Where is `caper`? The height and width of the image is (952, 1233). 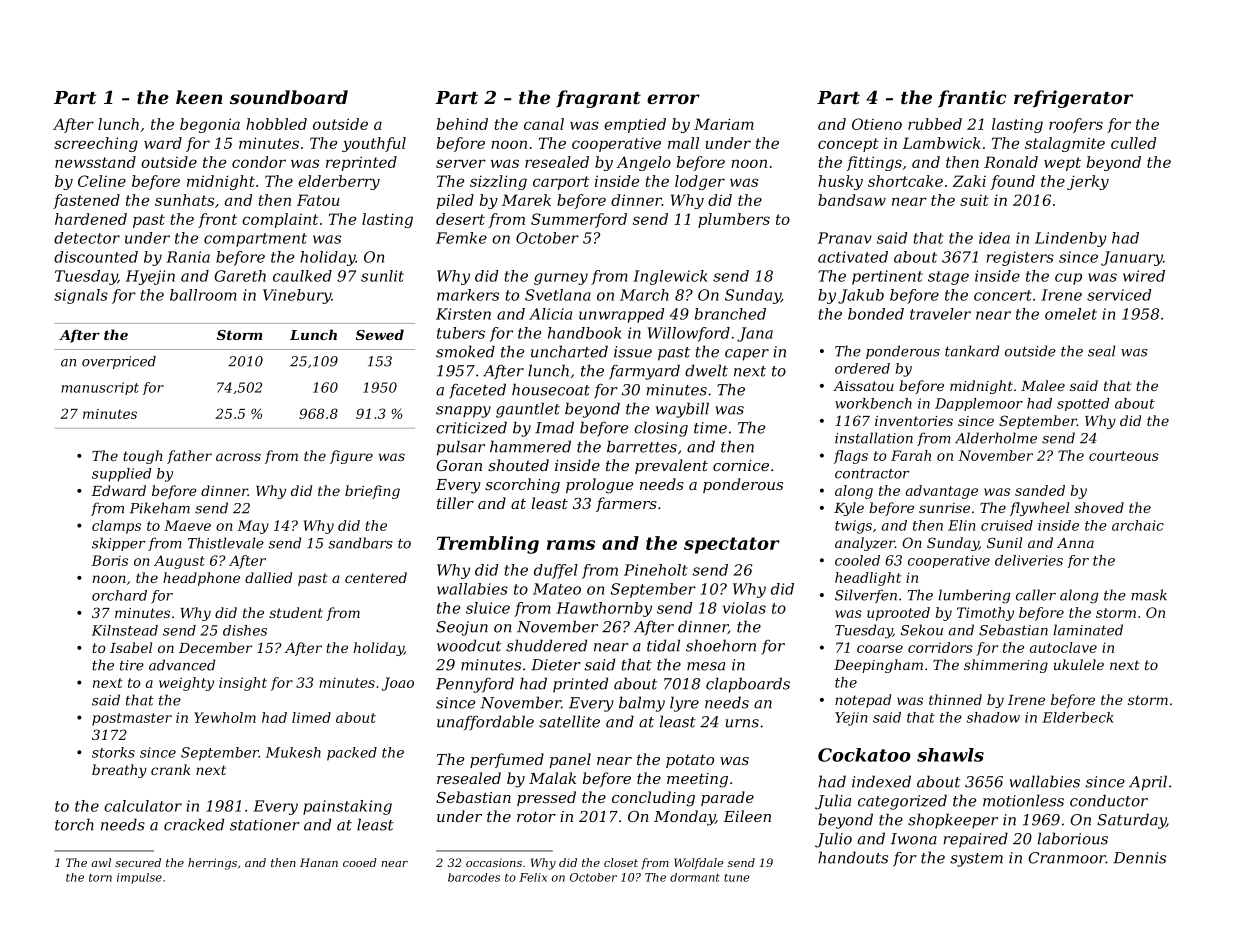
caper is located at coordinates (747, 355).
